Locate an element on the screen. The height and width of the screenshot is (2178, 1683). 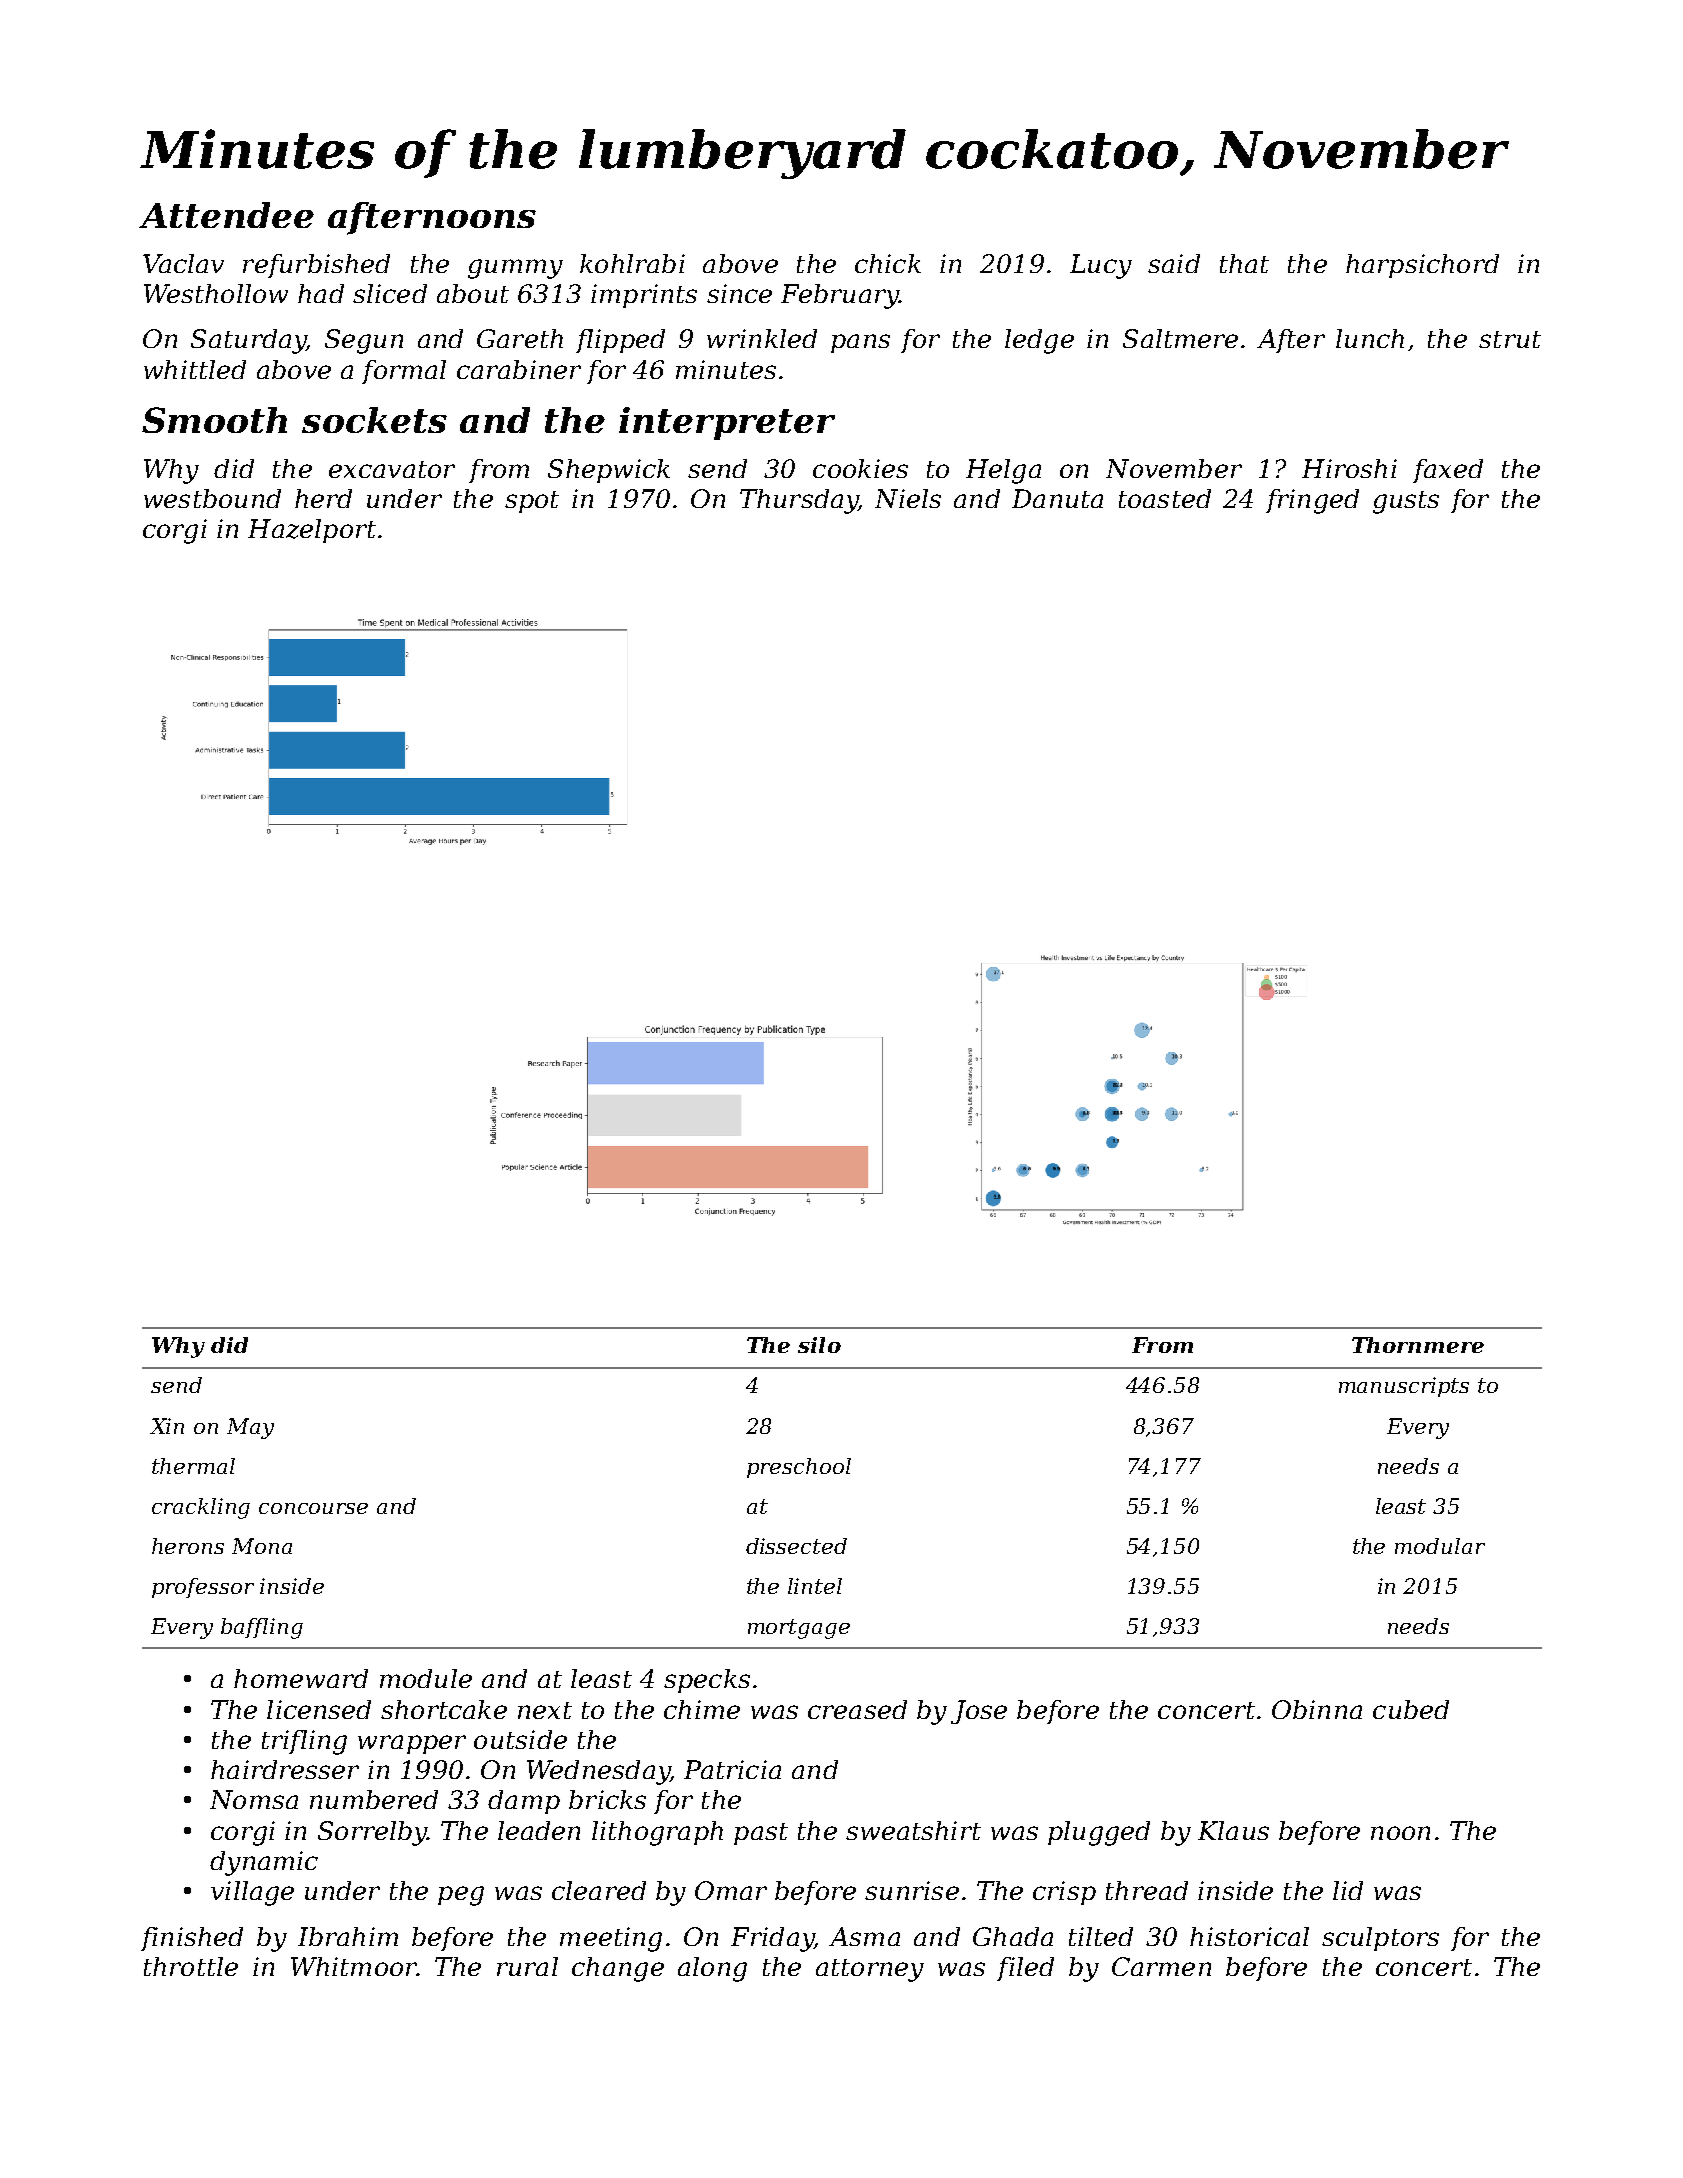
preschool is located at coordinates (799, 1468).
